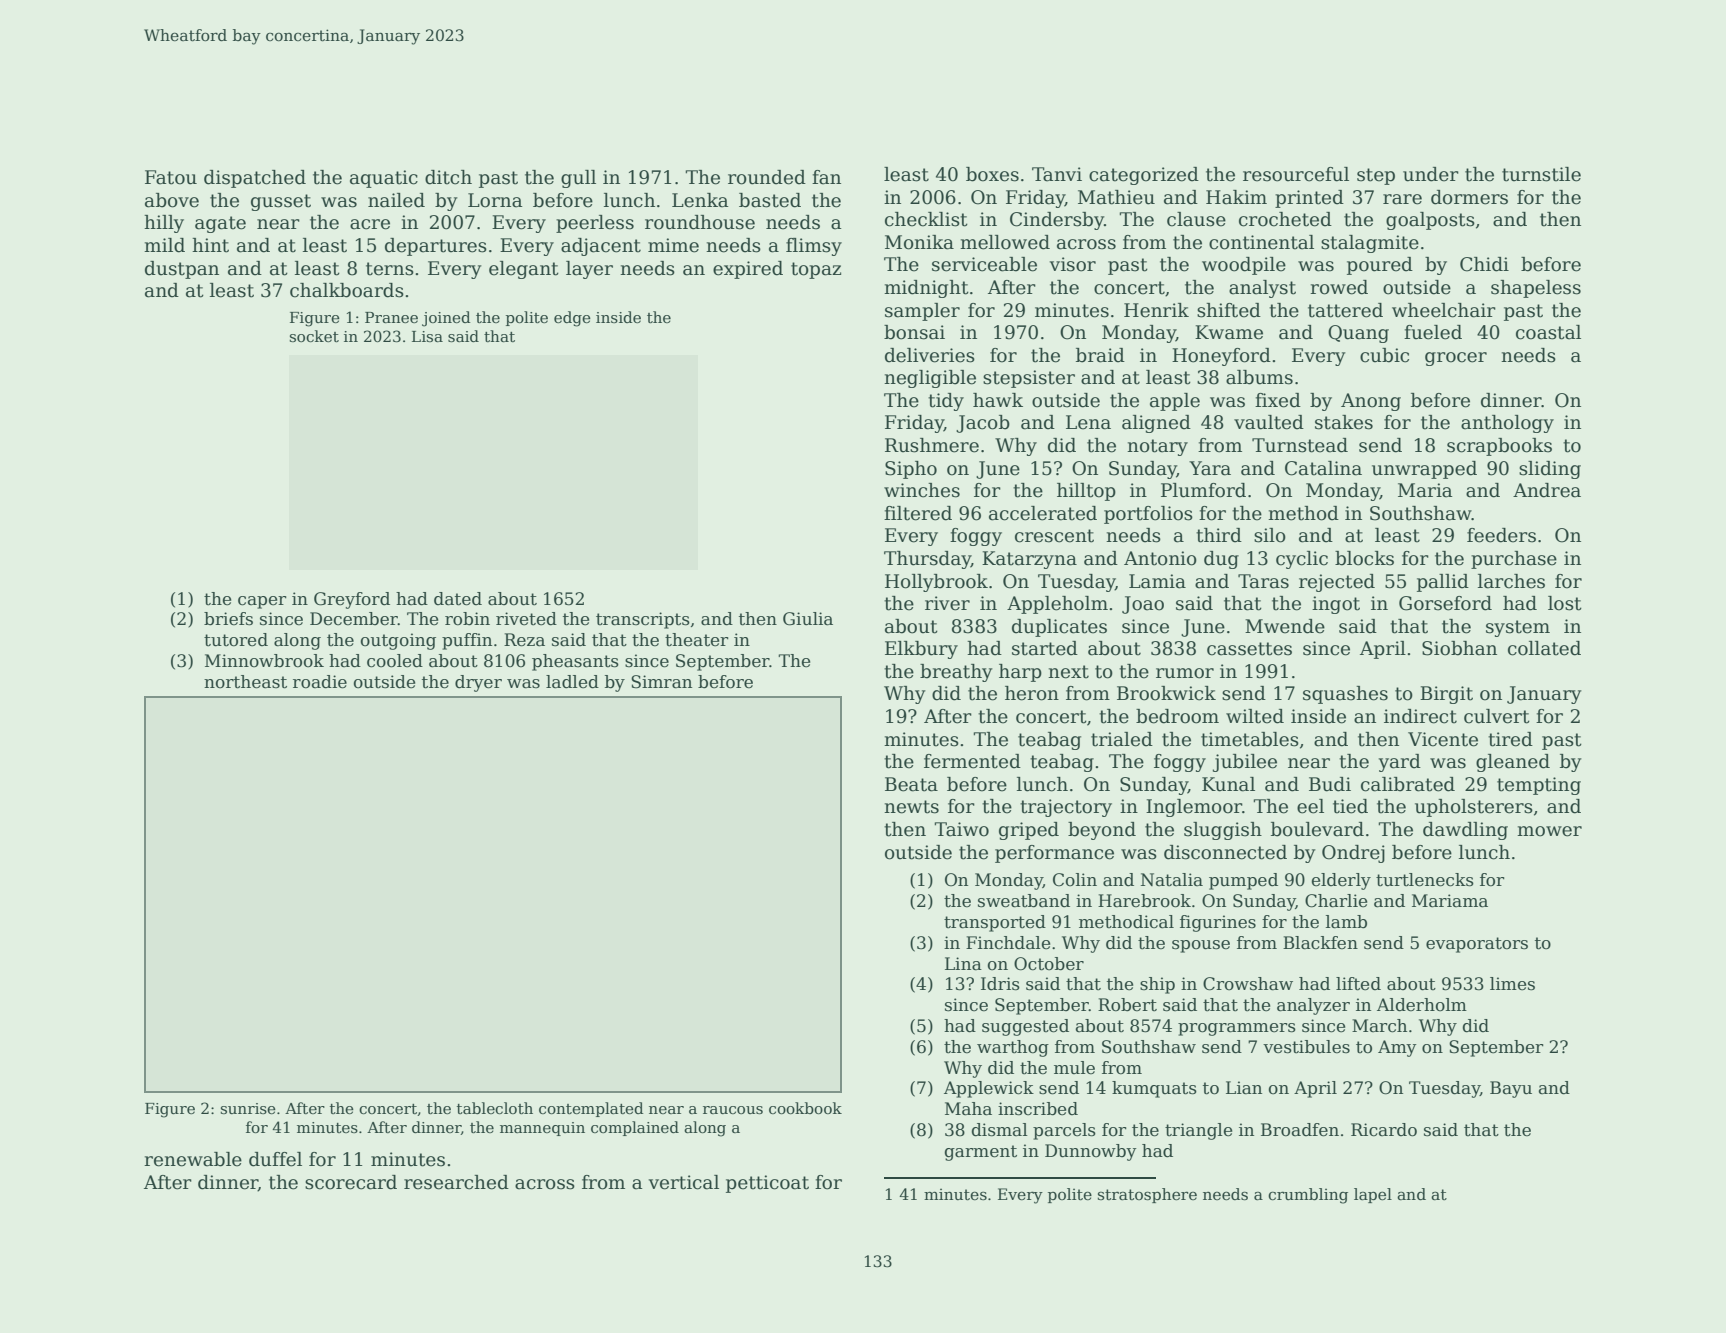 This image has width=1726, height=1333. I want to click on dawdling, so click(1465, 831).
